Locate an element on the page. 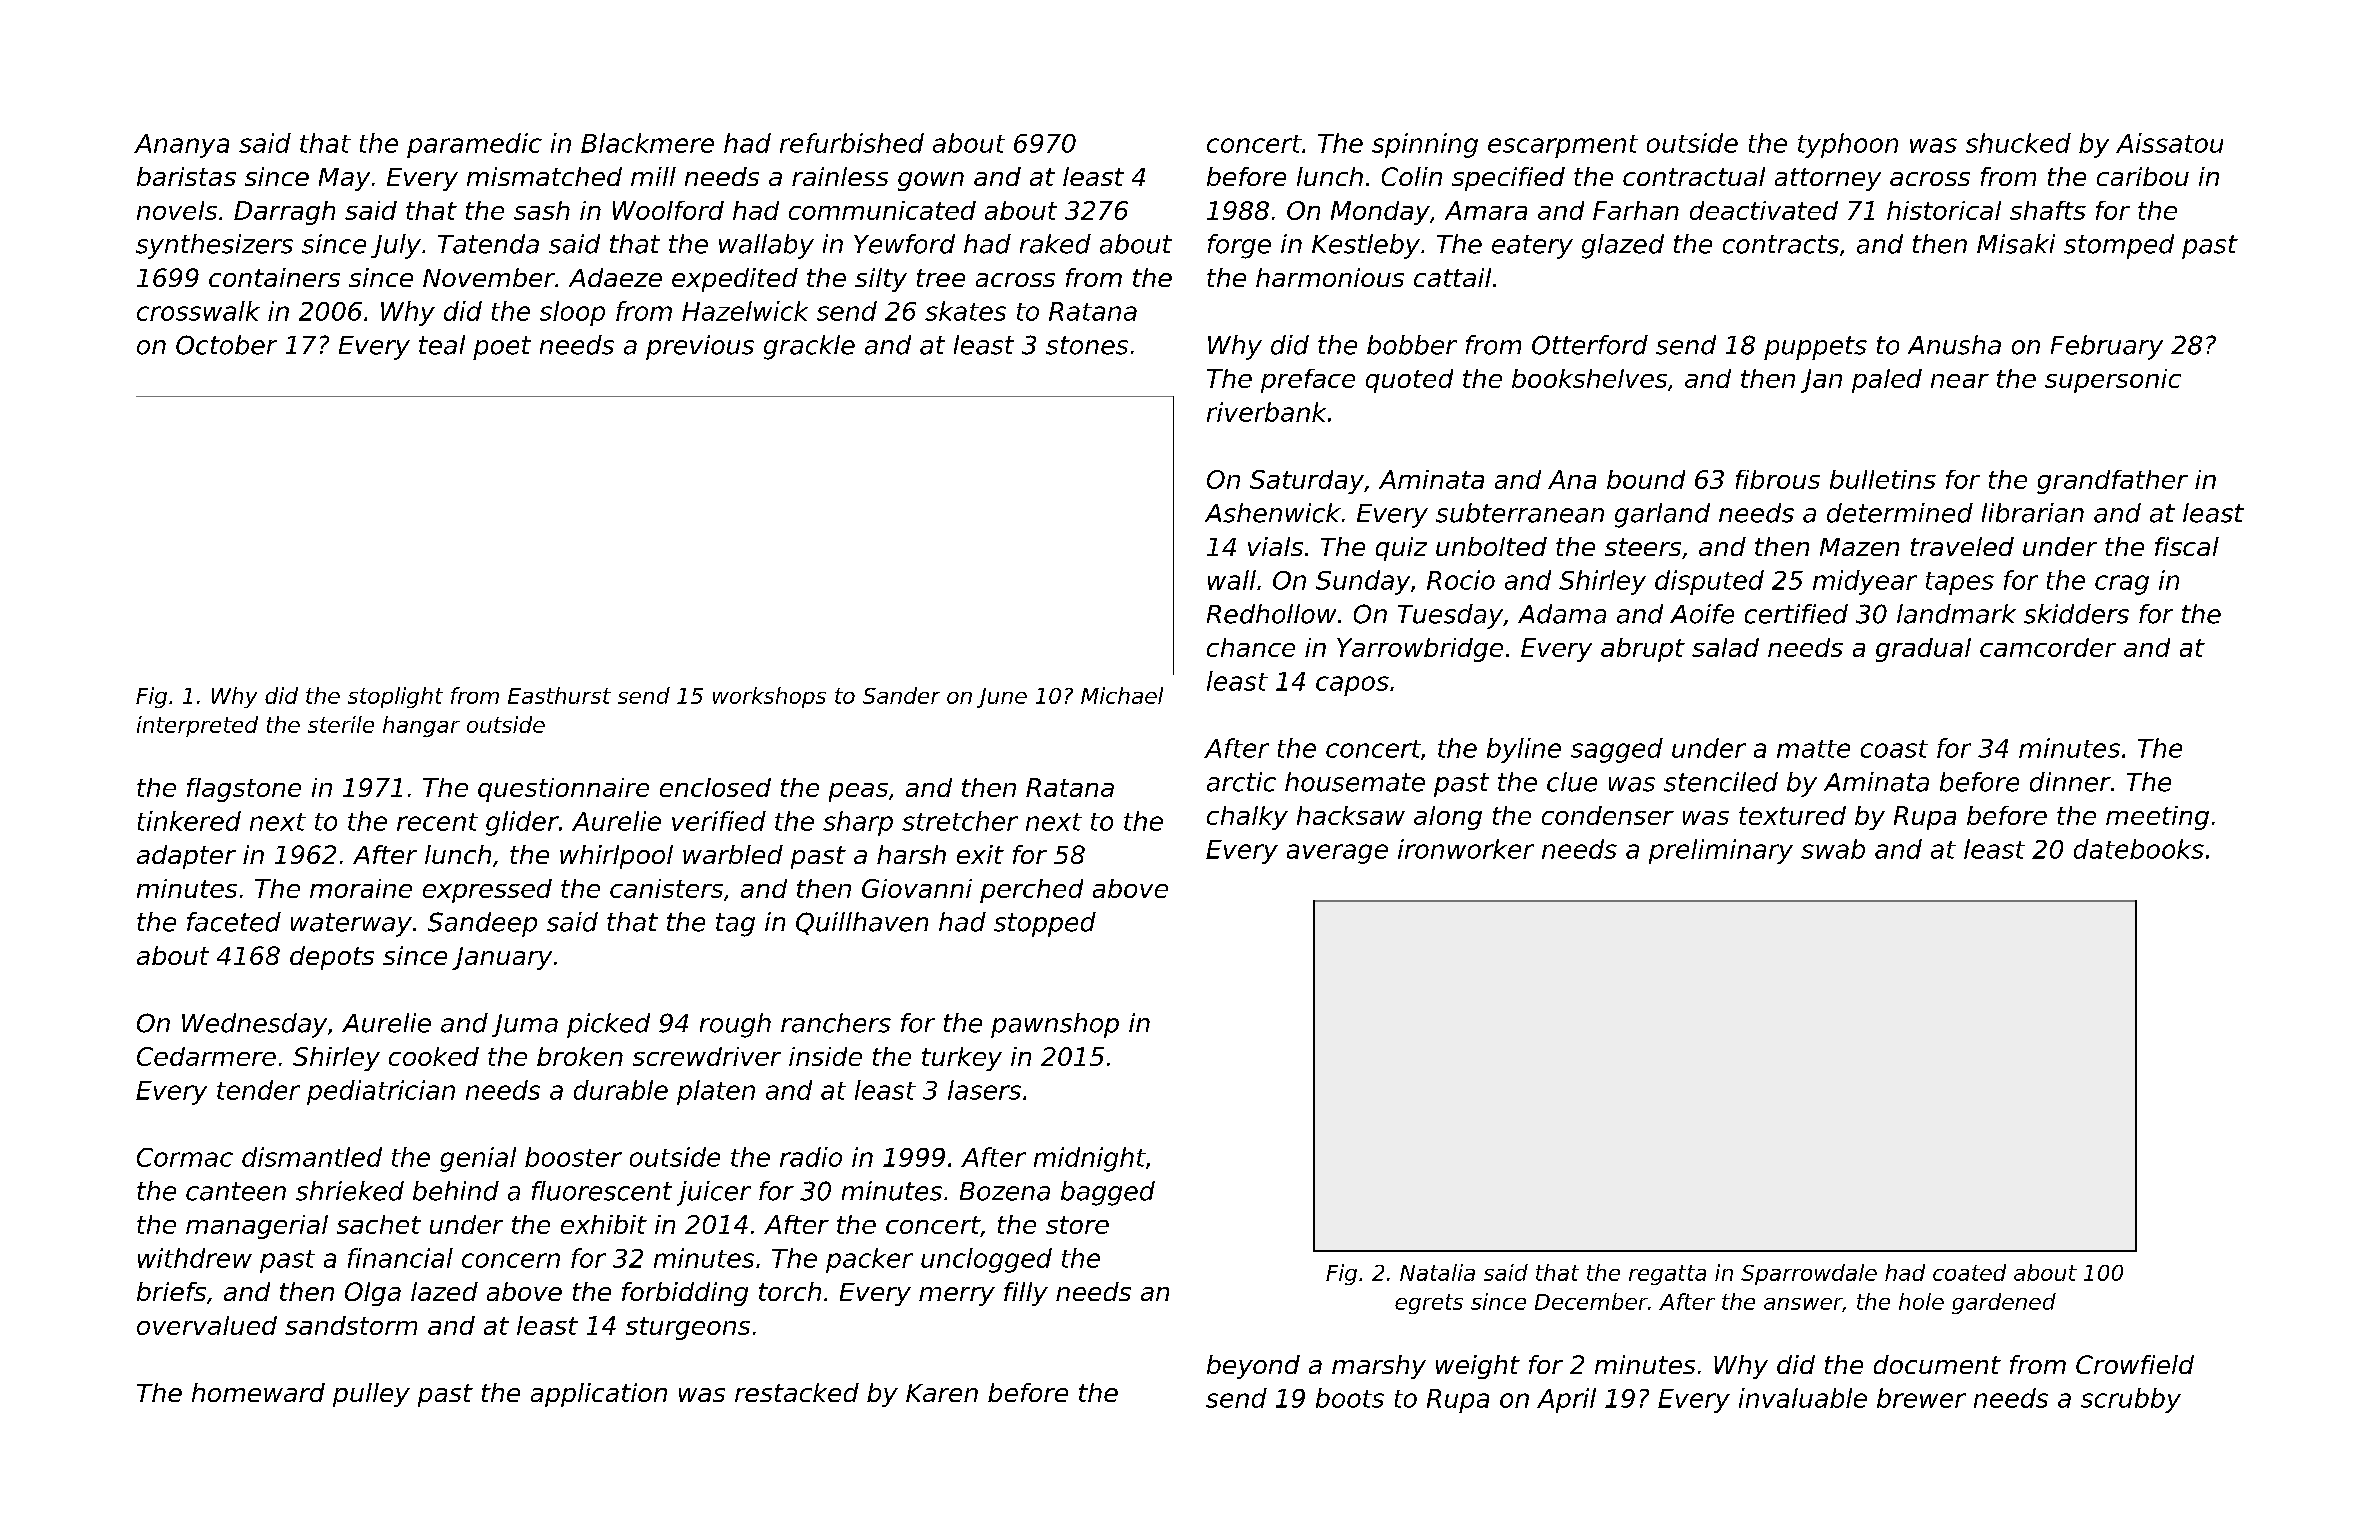 The height and width of the document is (1540, 2380). grackle is located at coordinates (809, 347).
